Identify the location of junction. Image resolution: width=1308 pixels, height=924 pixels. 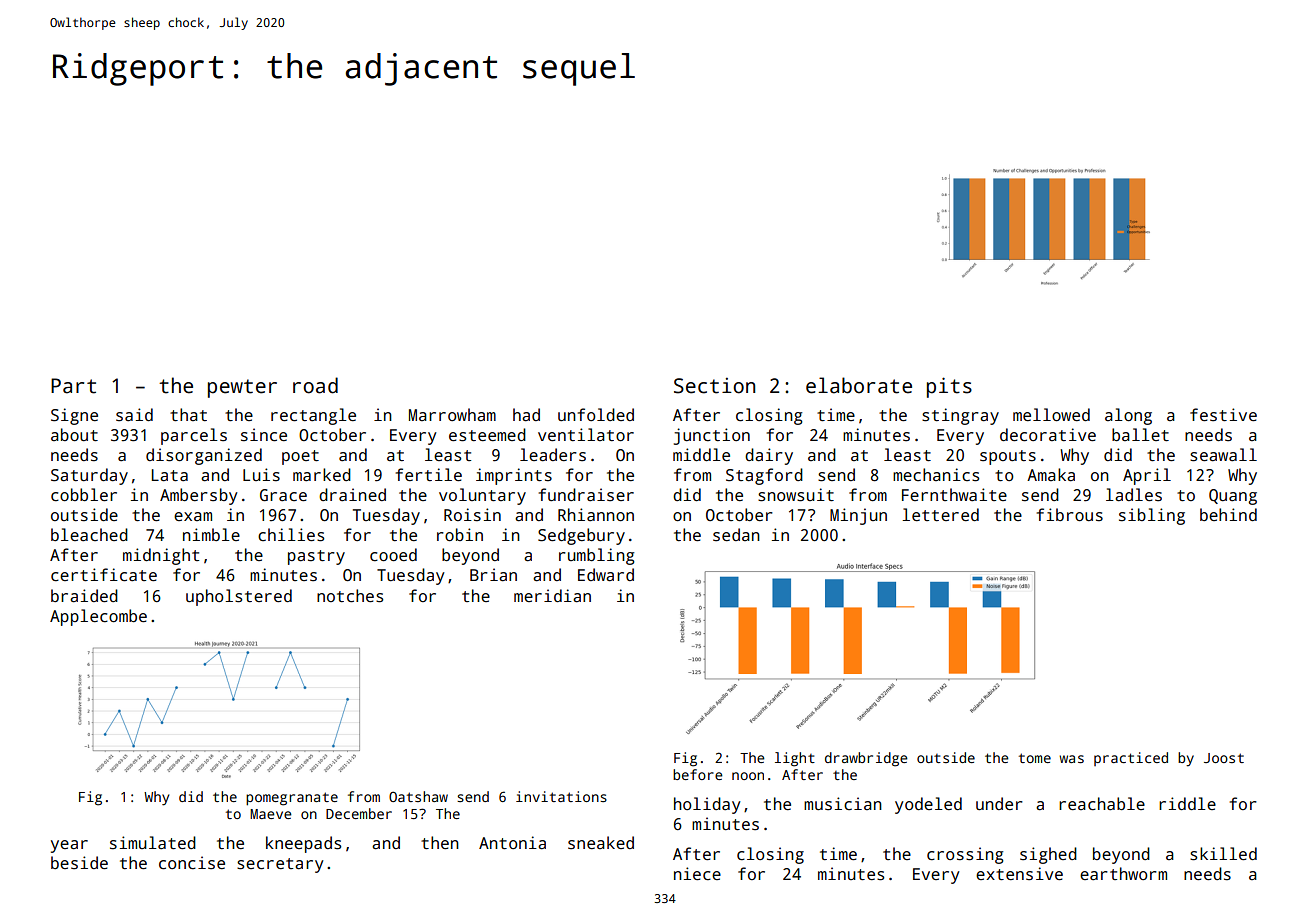
(712, 436).
